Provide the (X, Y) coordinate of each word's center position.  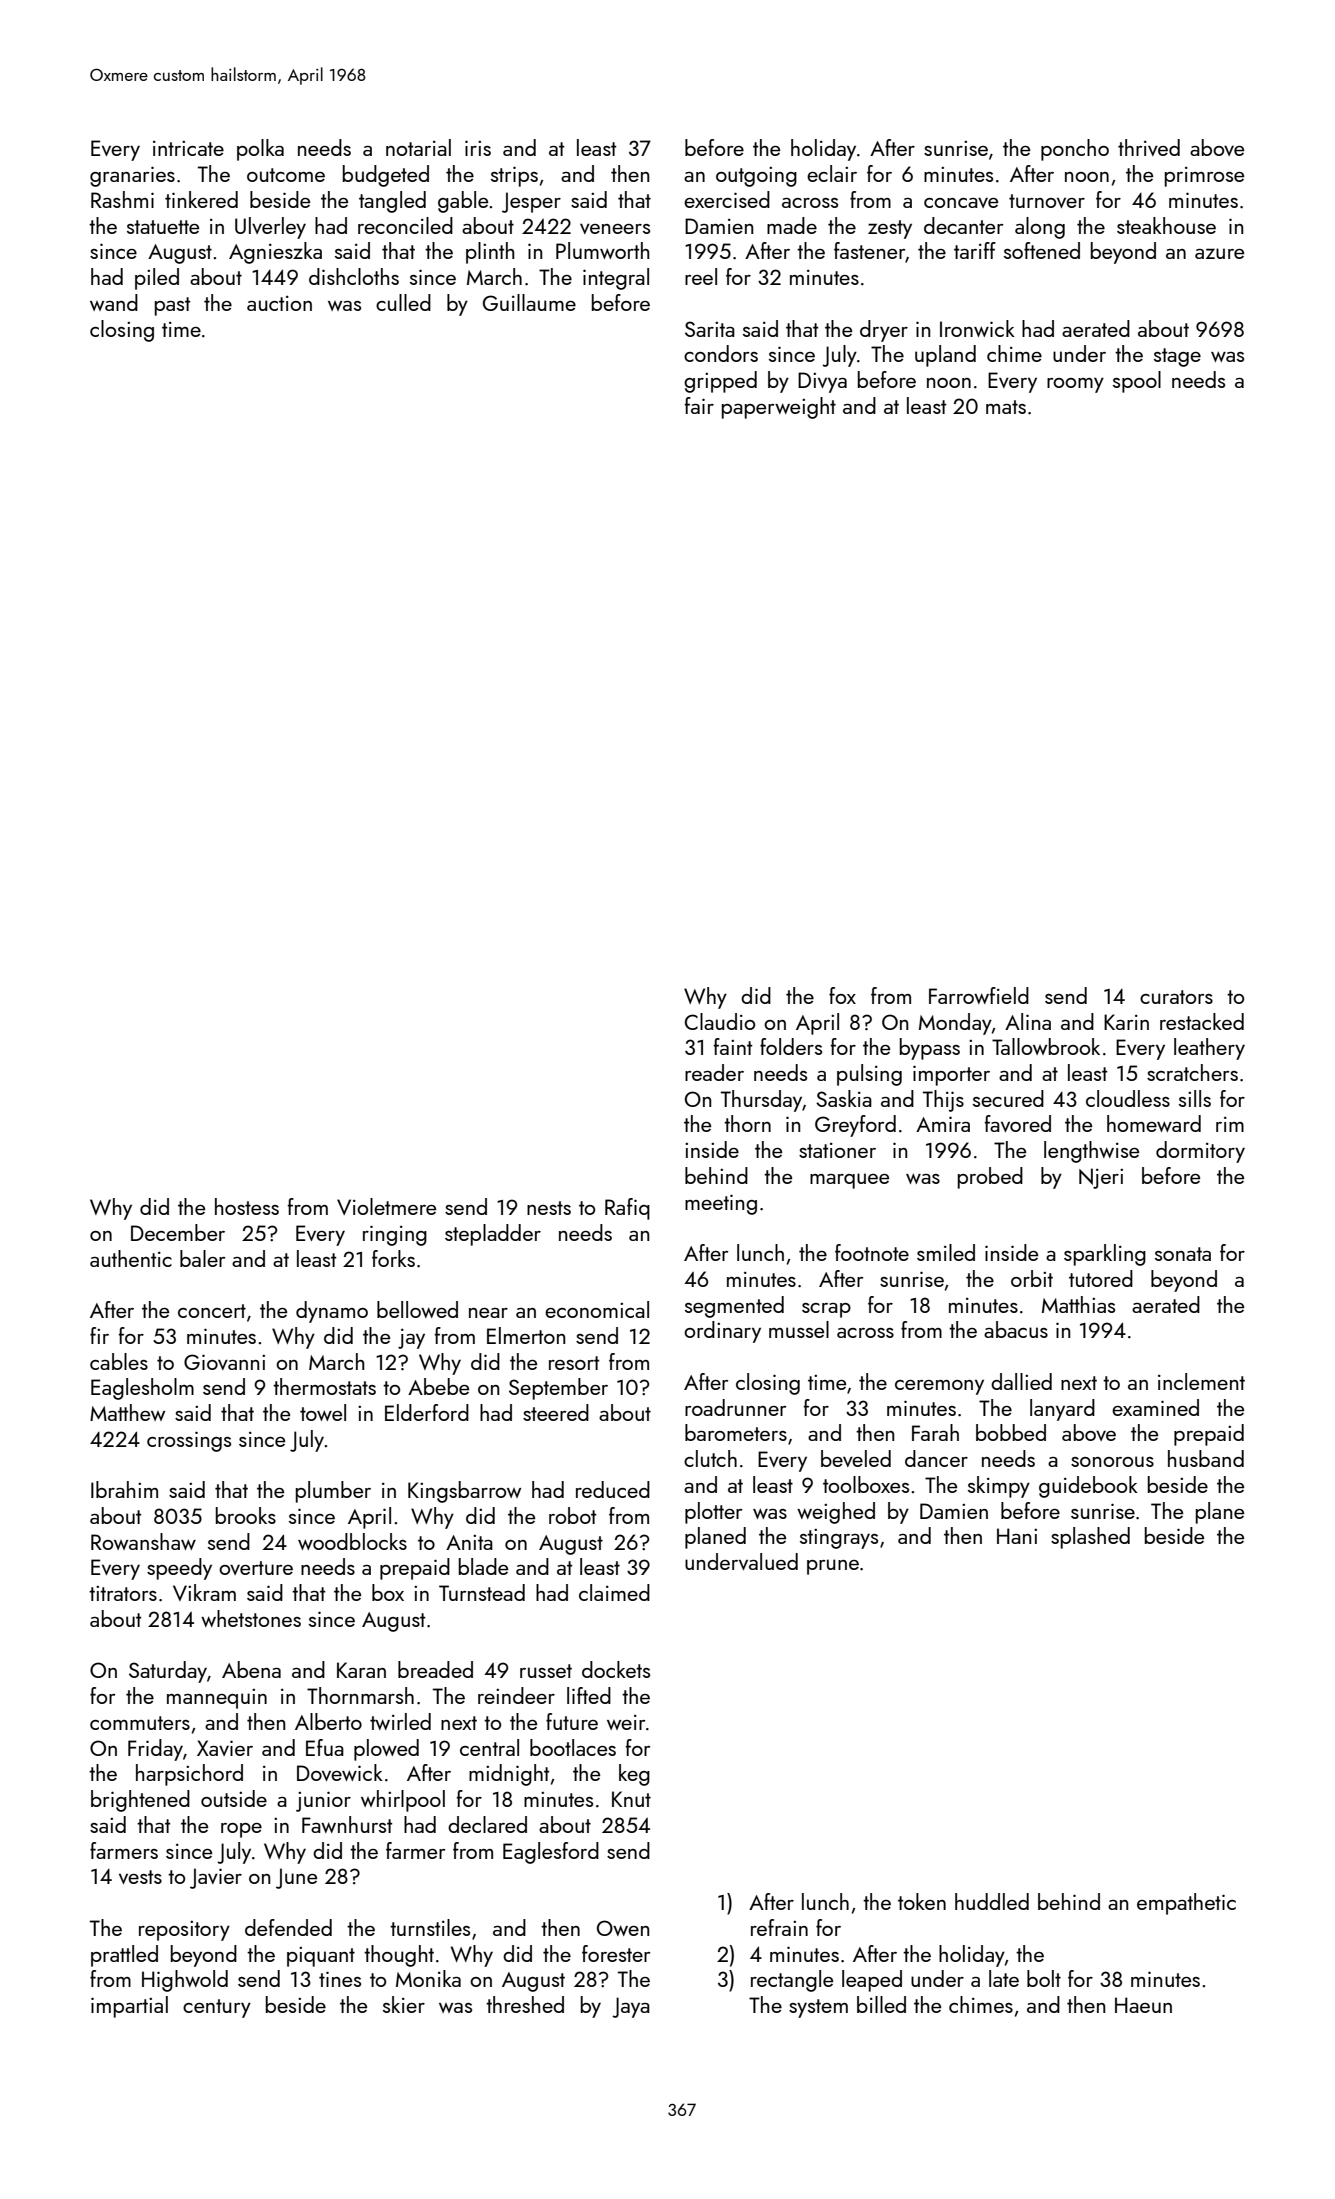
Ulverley (270, 228)
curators (1176, 997)
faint (733, 1046)
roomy (1075, 385)
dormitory (1200, 1152)
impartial (129, 2007)
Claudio (720, 1021)
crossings (189, 1441)
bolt (1044, 1978)
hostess (247, 1206)
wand (114, 302)
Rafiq (627, 1209)
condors (721, 353)
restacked (1202, 1021)
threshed (525, 2004)
